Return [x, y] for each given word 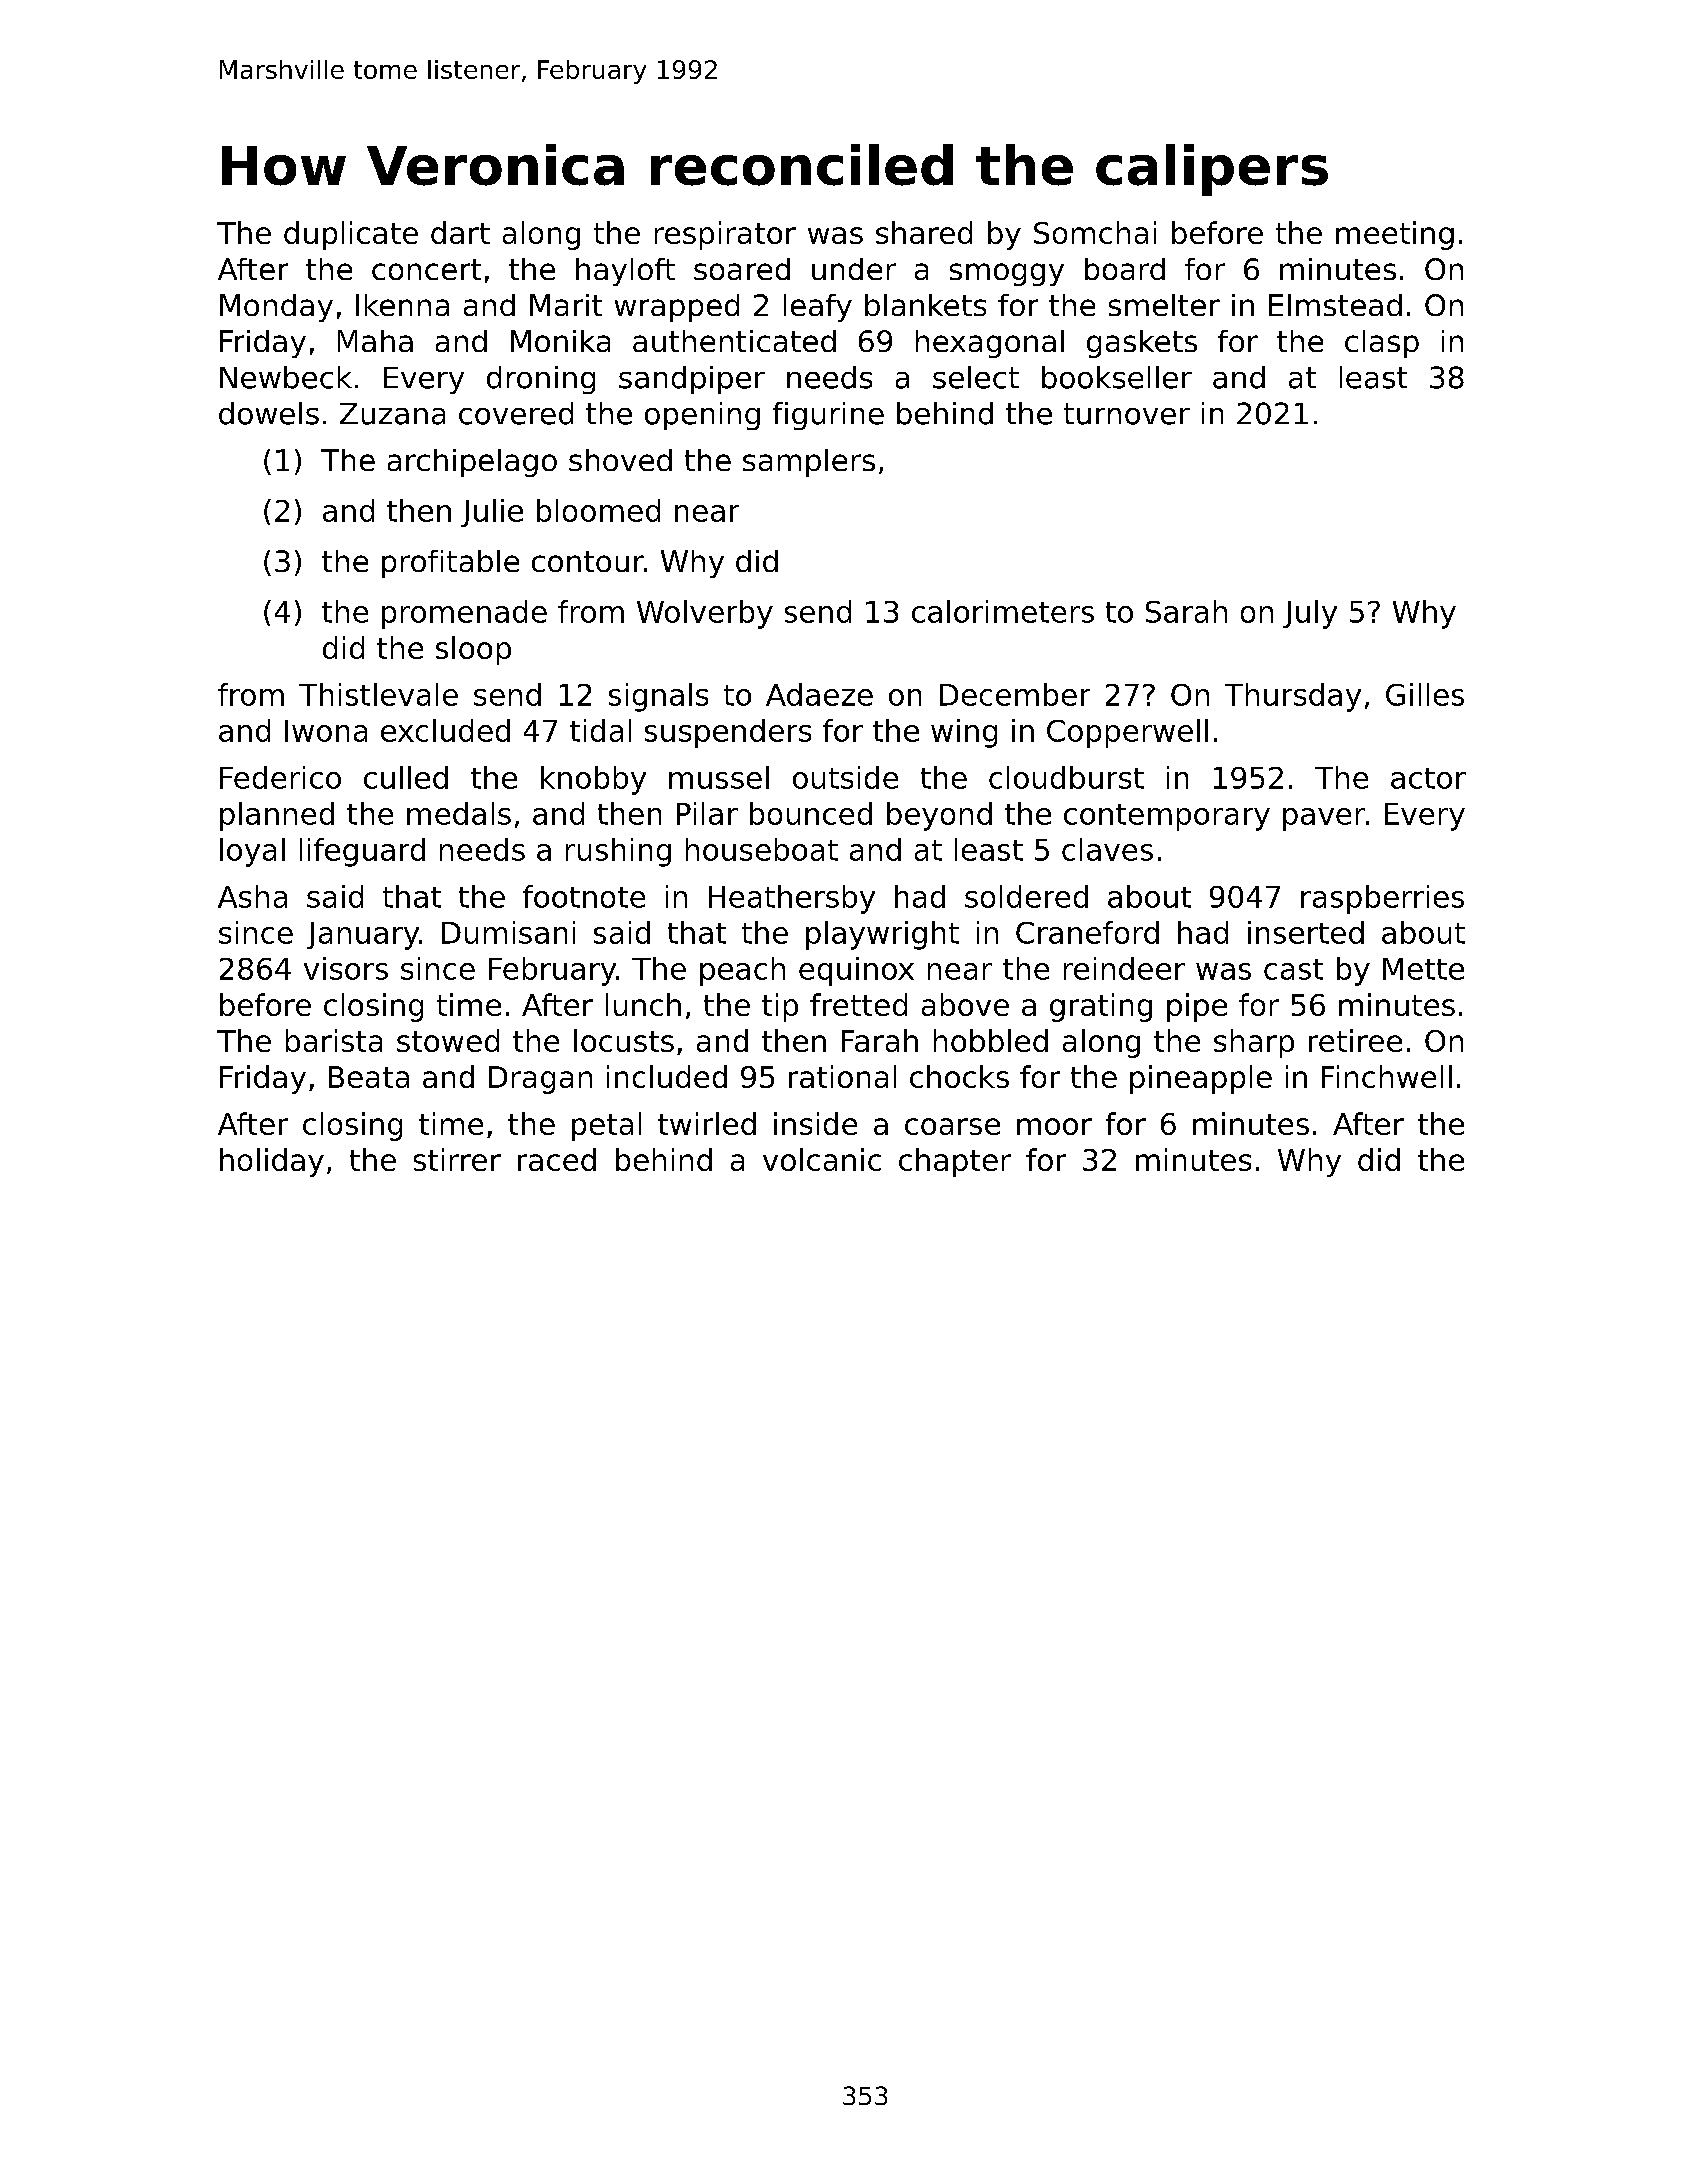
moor [1054, 1126]
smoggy [1007, 274]
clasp [1382, 344]
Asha [252, 896]
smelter [1164, 305]
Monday [276, 308]
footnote [584, 896]
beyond [939, 816]
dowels [269, 413]
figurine [828, 416]
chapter [955, 1162]
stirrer [457, 1159]
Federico [280, 777]
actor [1428, 778]
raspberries [1382, 899]
